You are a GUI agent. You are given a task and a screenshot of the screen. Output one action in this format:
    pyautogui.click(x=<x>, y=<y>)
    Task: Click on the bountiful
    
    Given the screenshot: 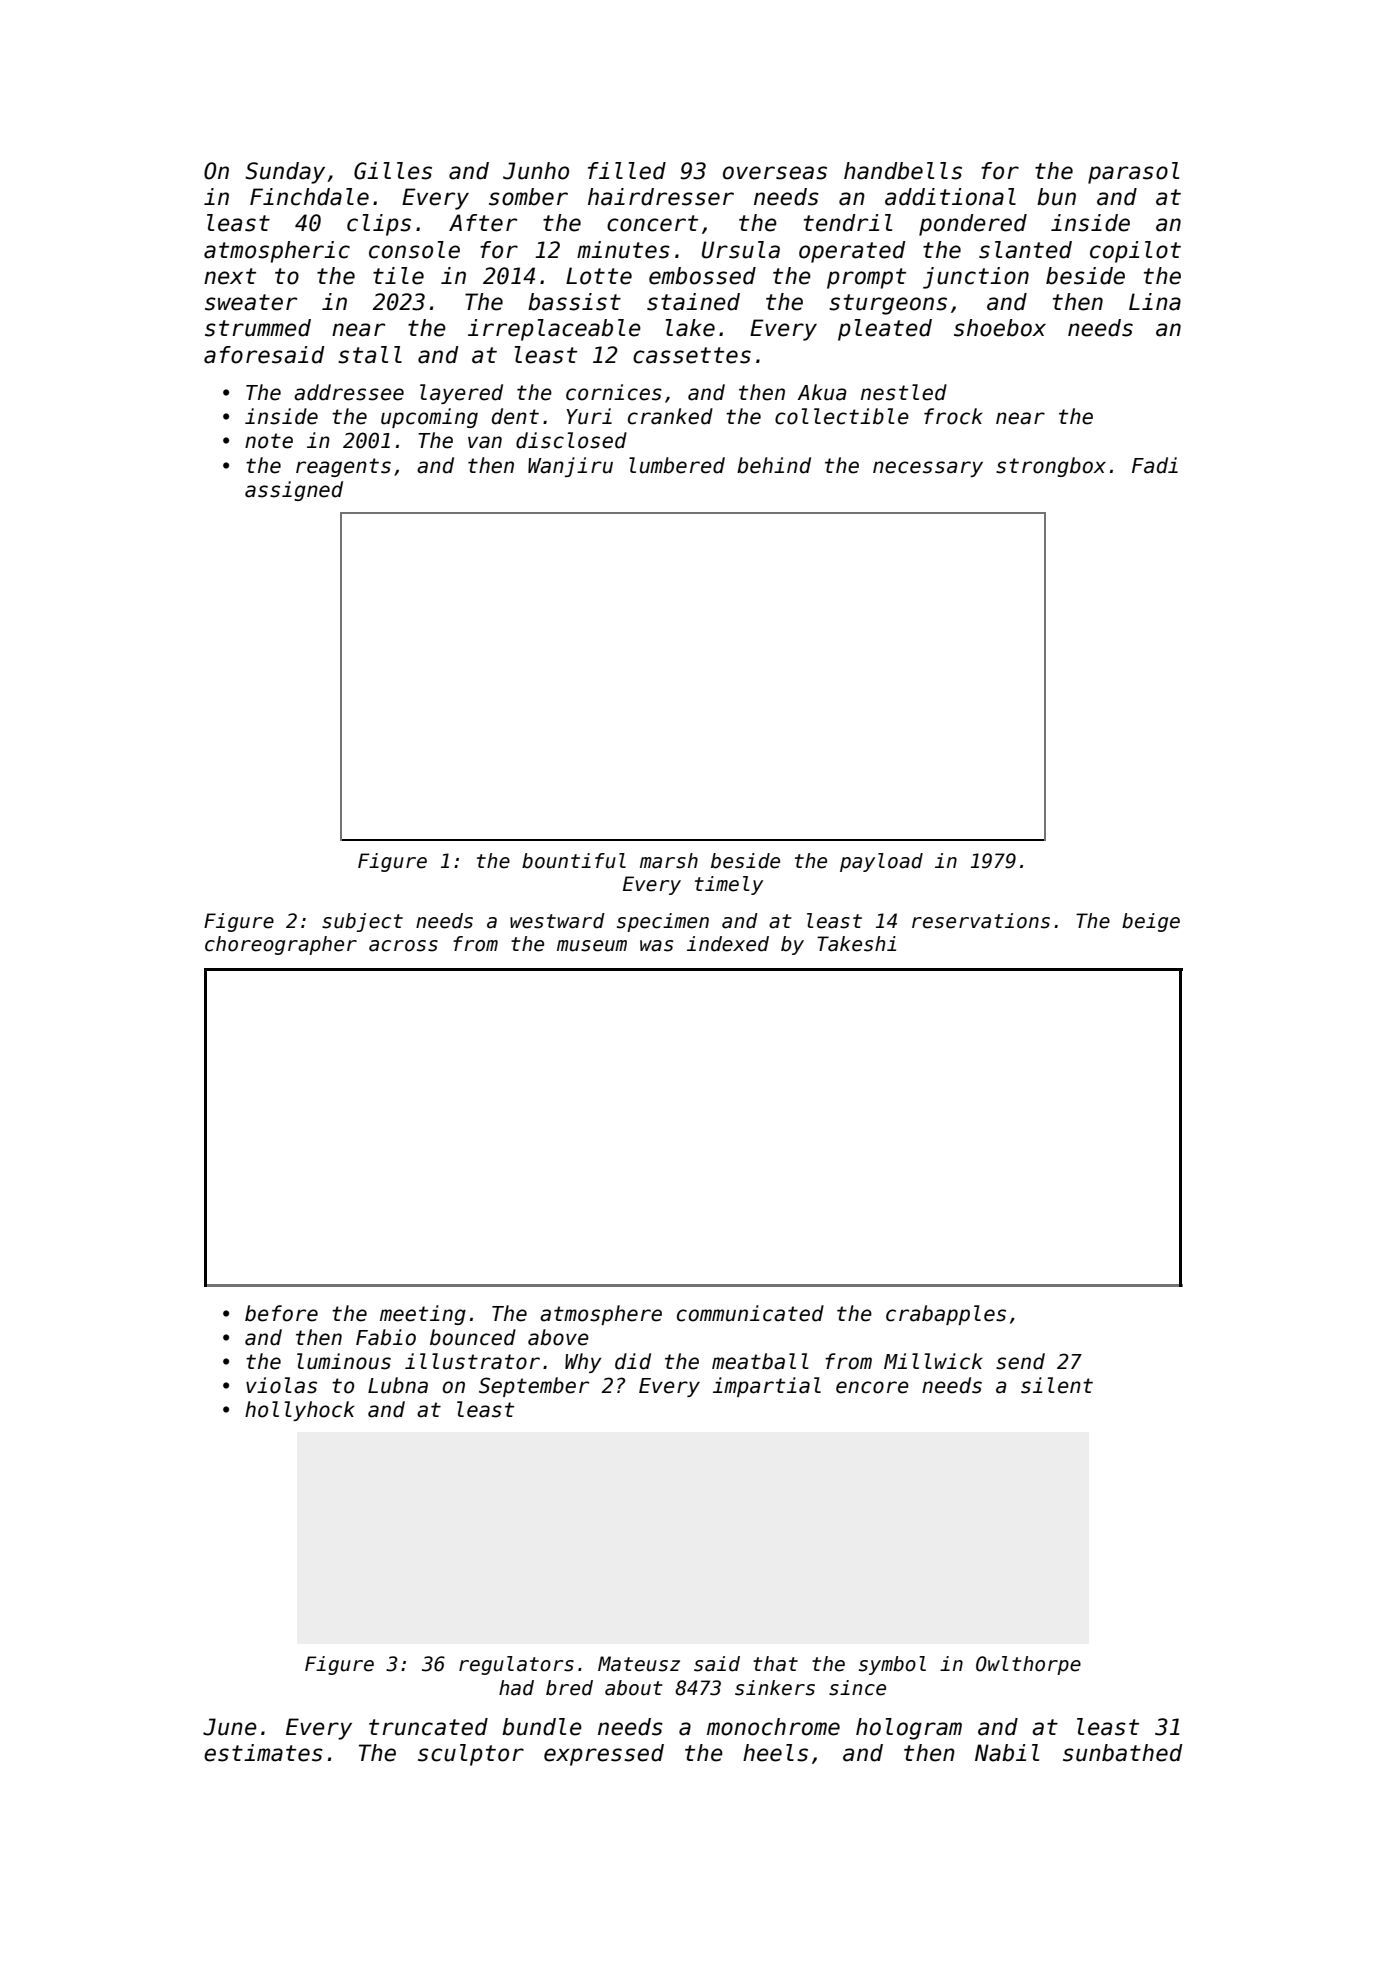 What is the action you would take?
    pyautogui.click(x=574, y=861)
